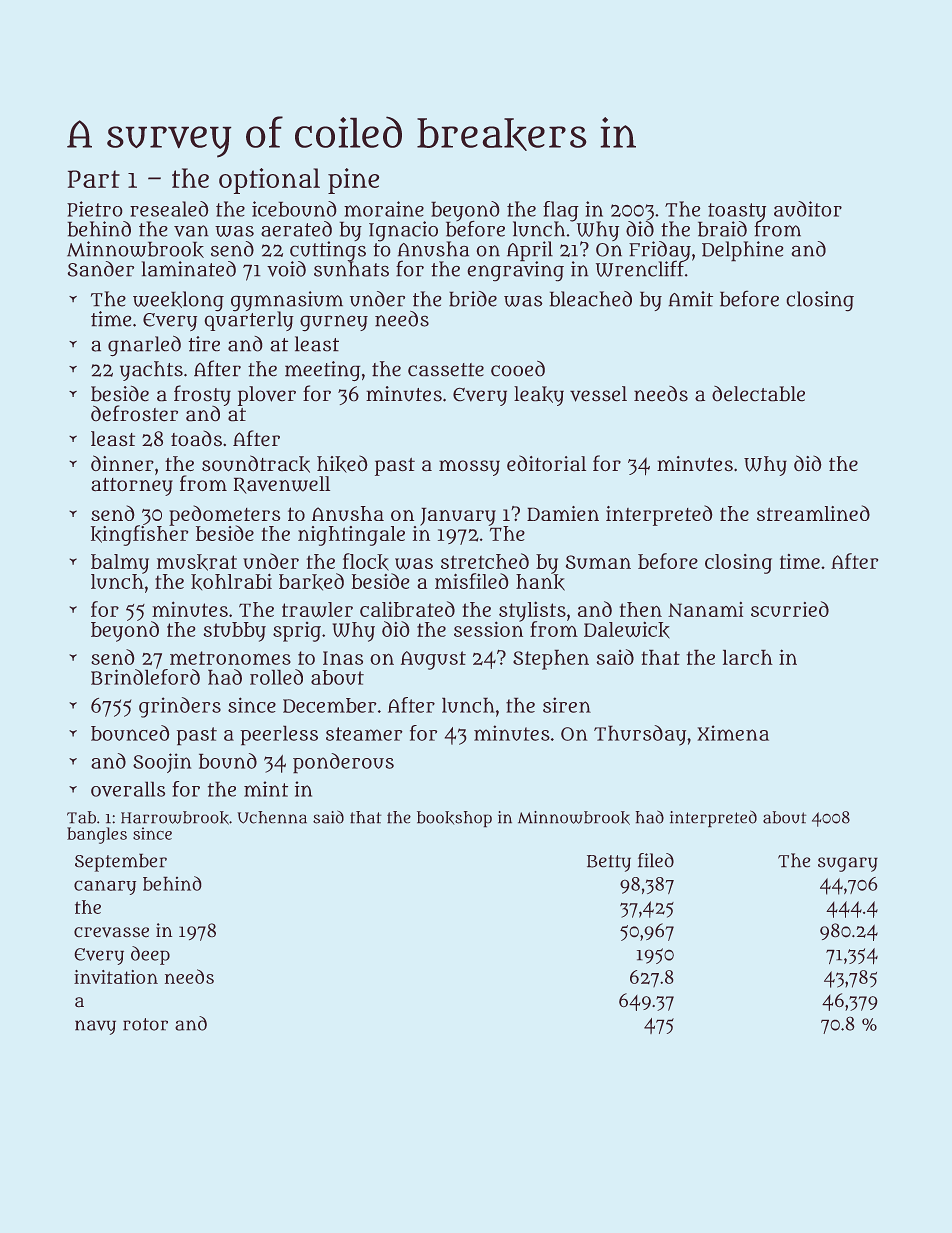  What do you see at coordinates (139, 536) in the screenshot?
I see `kingfisher` at bounding box center [139, 536].
